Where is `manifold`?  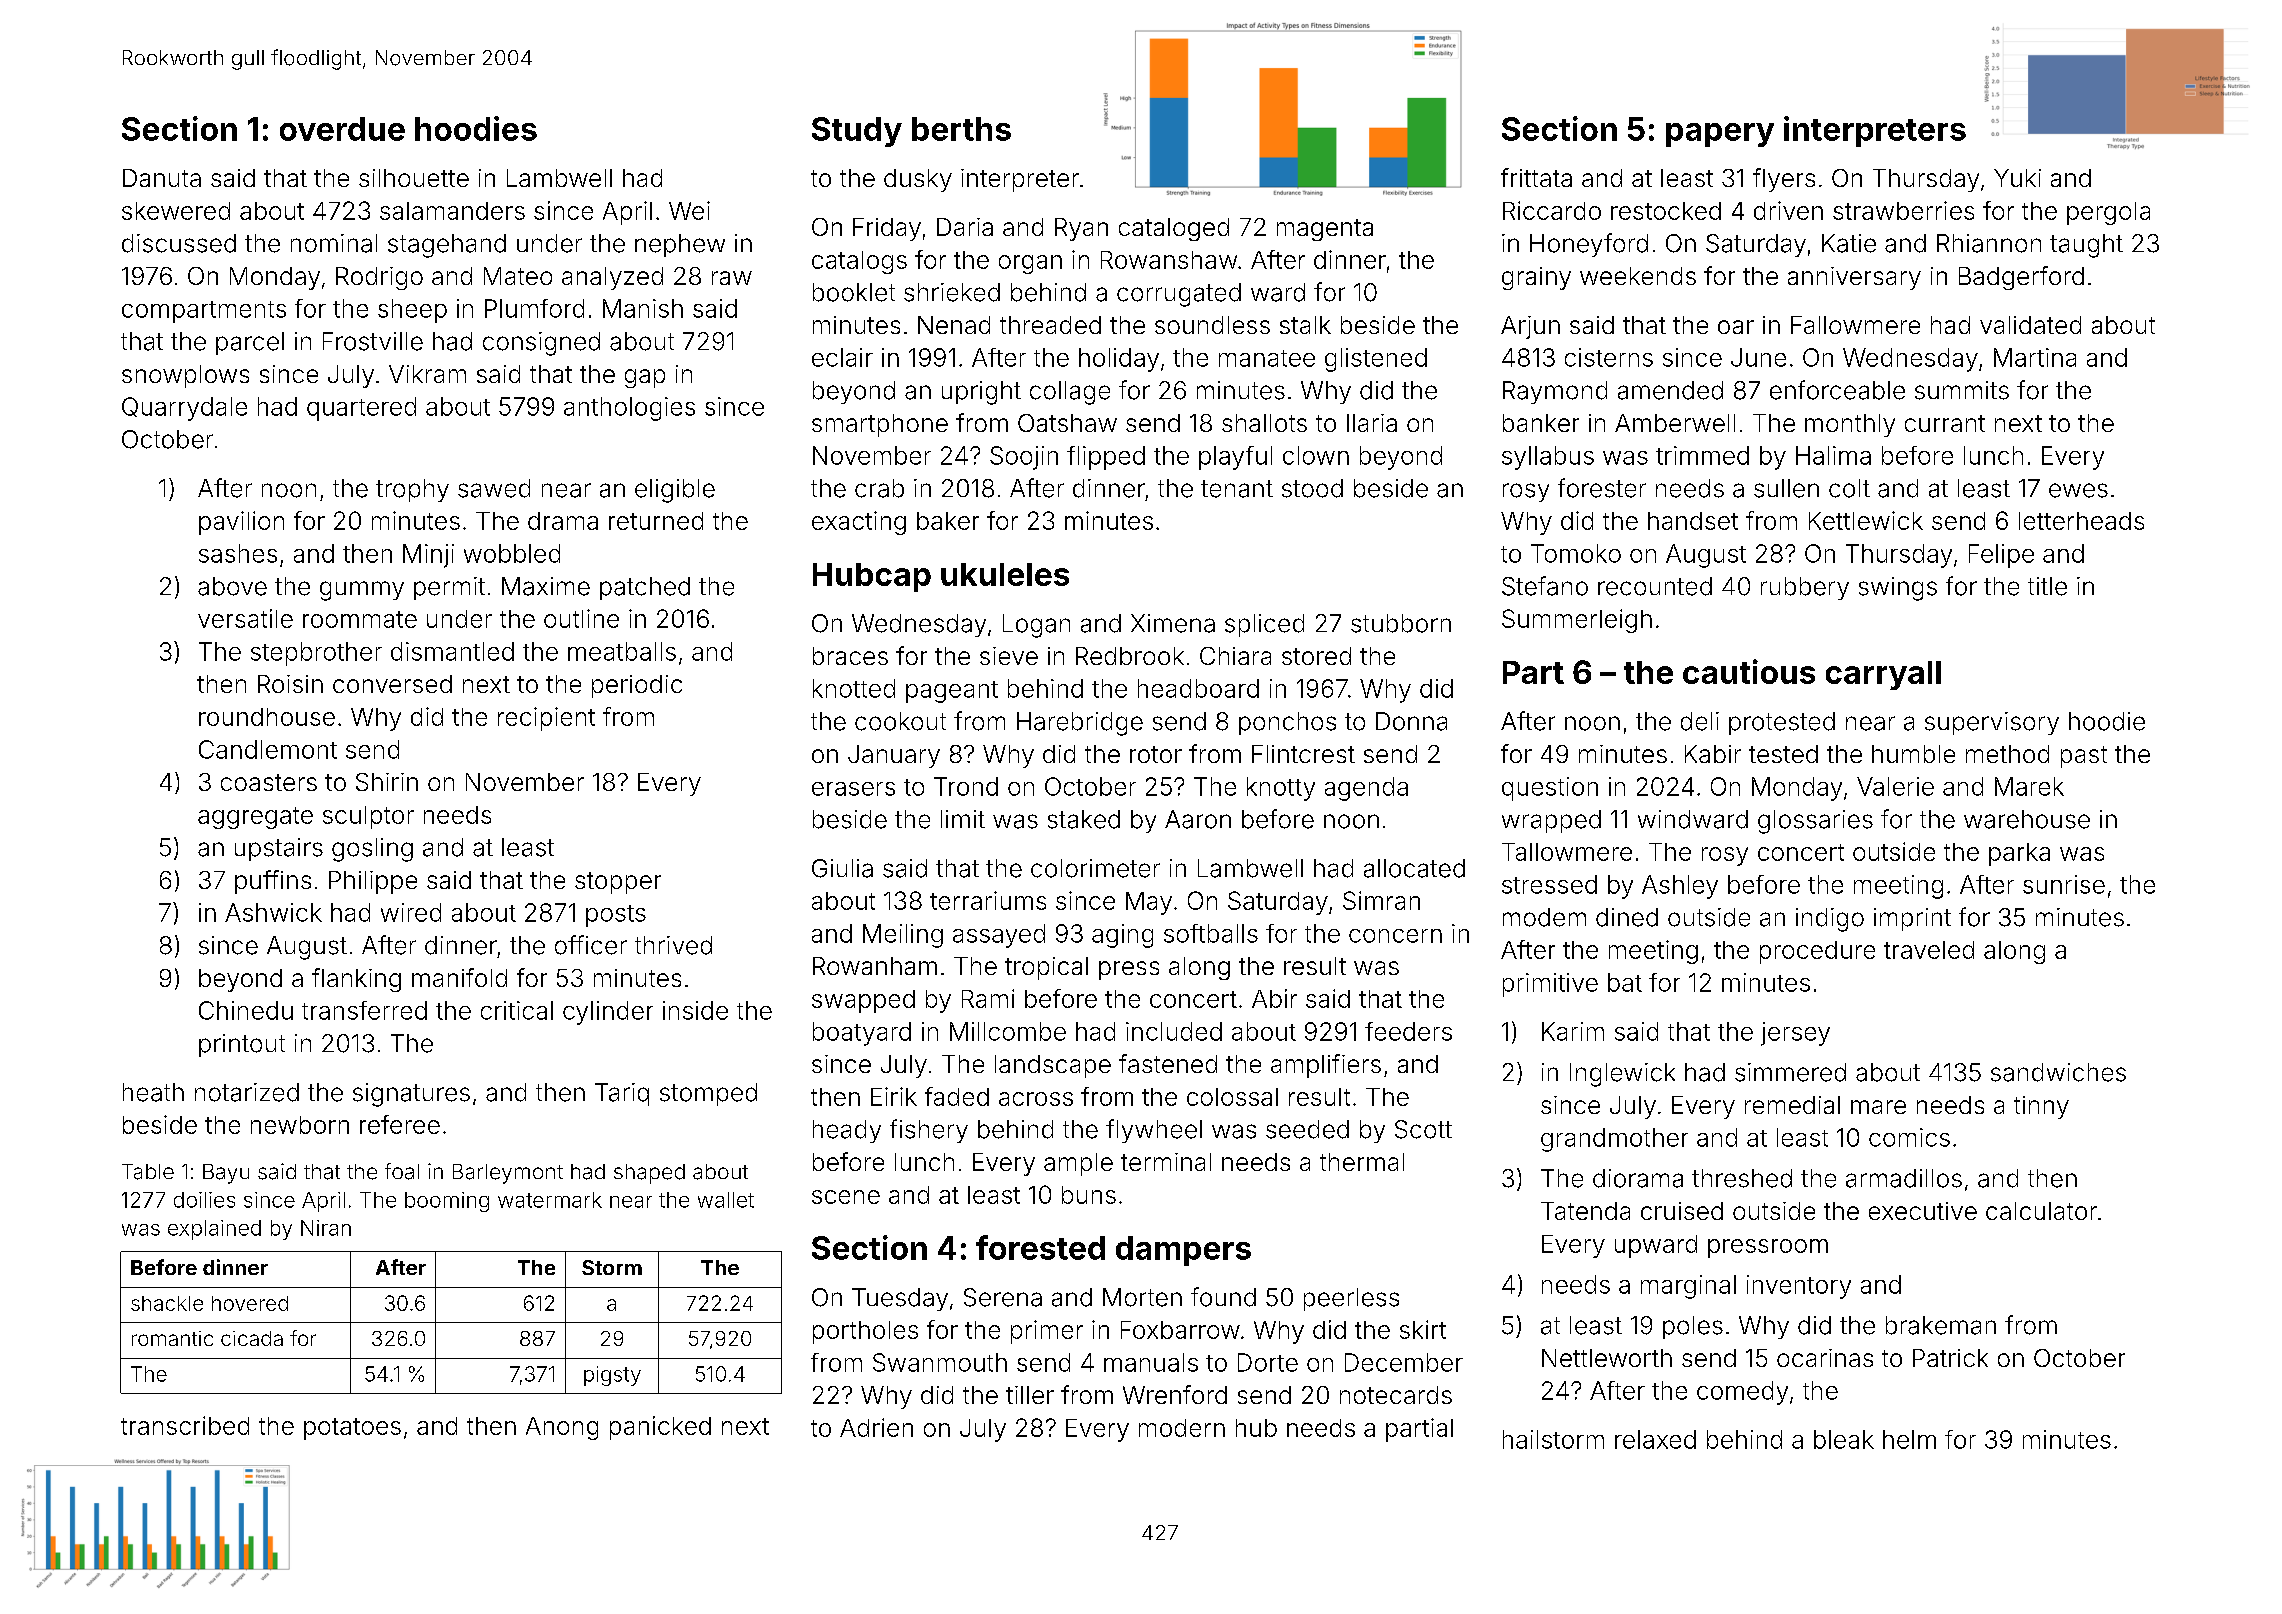 manifold is located at coordinates (459, 977).
